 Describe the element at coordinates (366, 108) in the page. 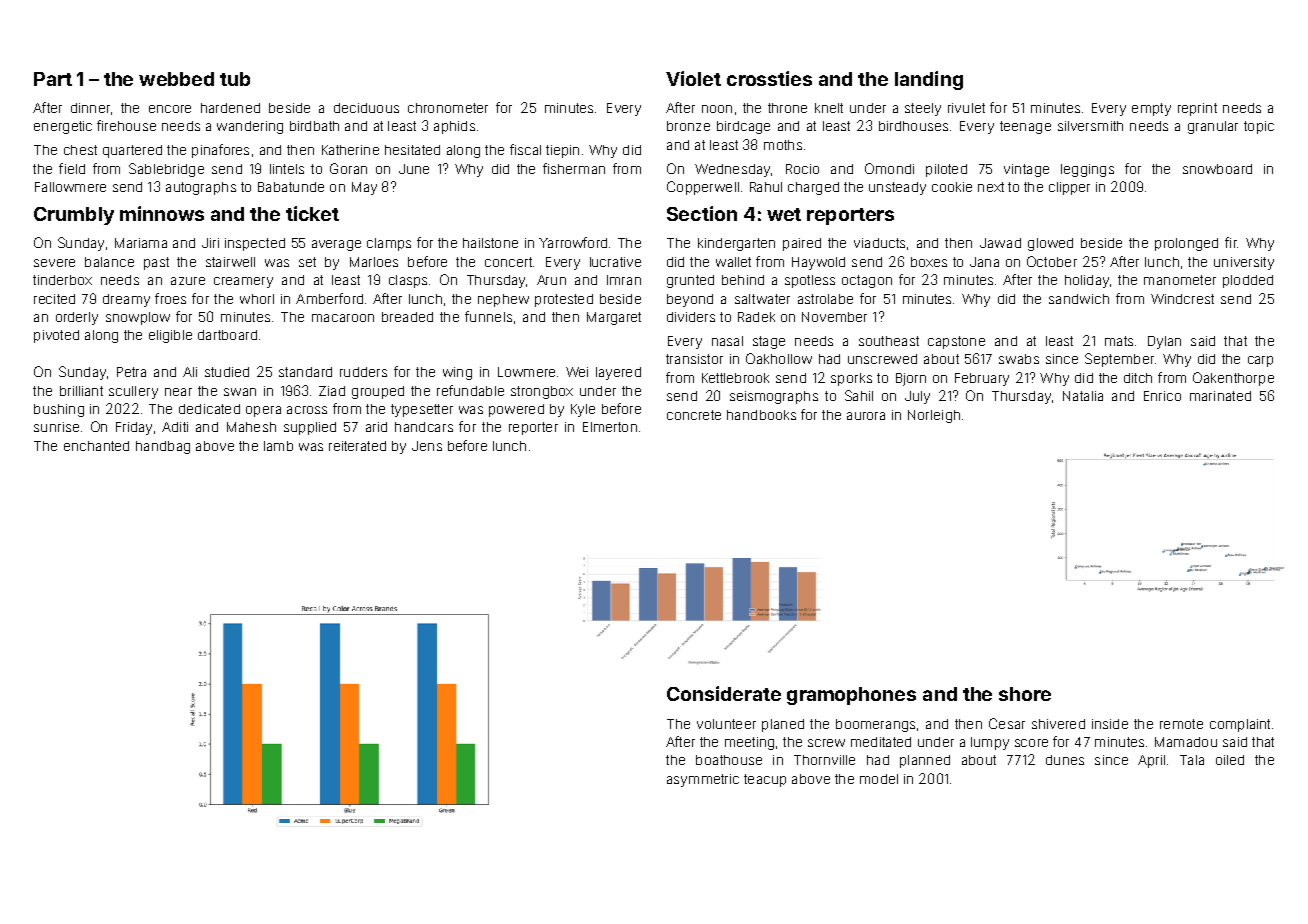

I see `deciduous` at that location.
